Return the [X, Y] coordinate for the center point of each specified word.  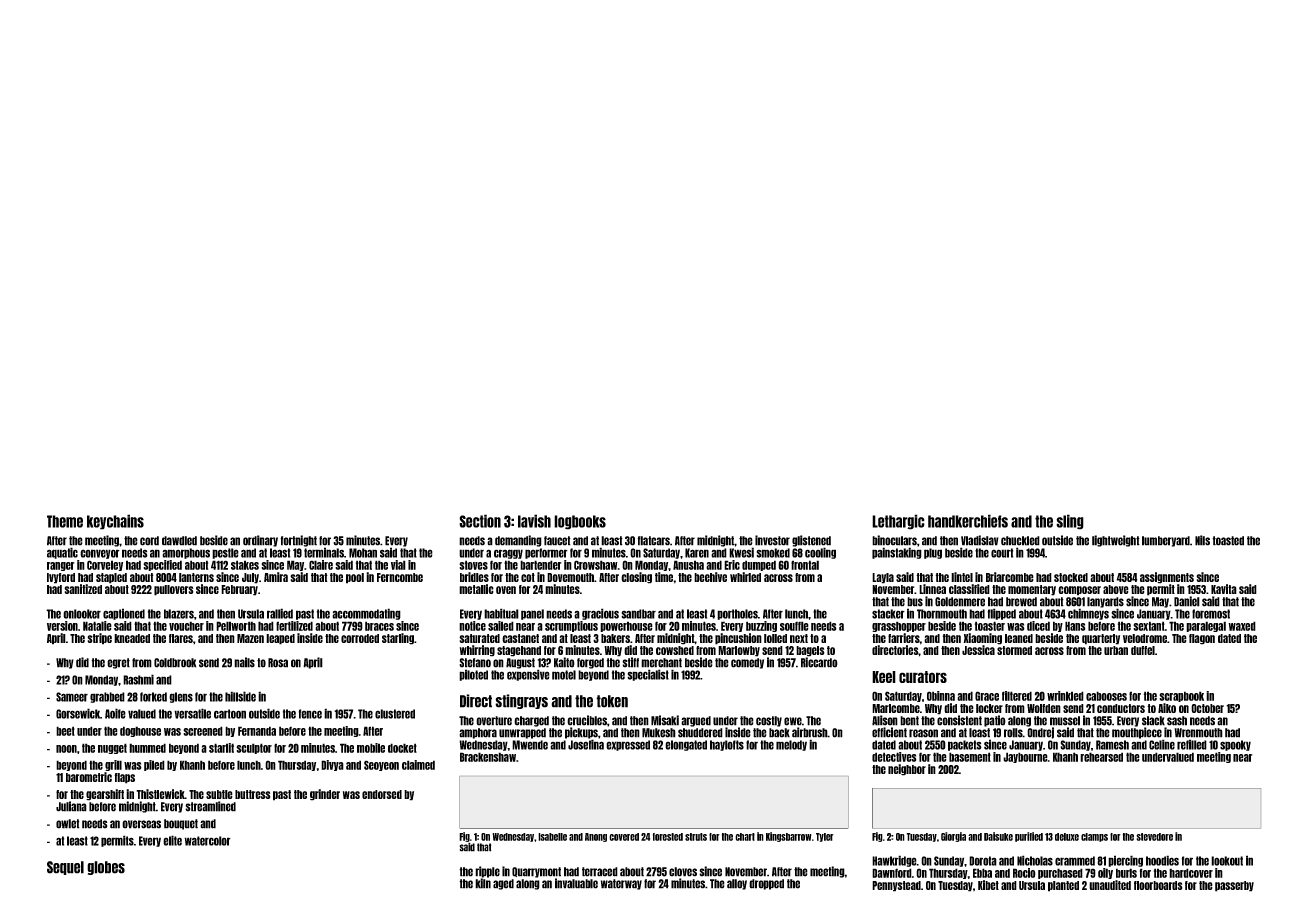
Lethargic [898, 522]
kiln [483, 883]
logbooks [580, 522]
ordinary [260, 541]
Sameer [72, 697]
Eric [732, 565]
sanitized [83, 589]
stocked [1071, 577]
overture [494, 721]
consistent [959, 720]
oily [1105, 873]
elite [172, 840]
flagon [1202, 639]
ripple [487, 872]
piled [154, 765]
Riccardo [819, 662]
